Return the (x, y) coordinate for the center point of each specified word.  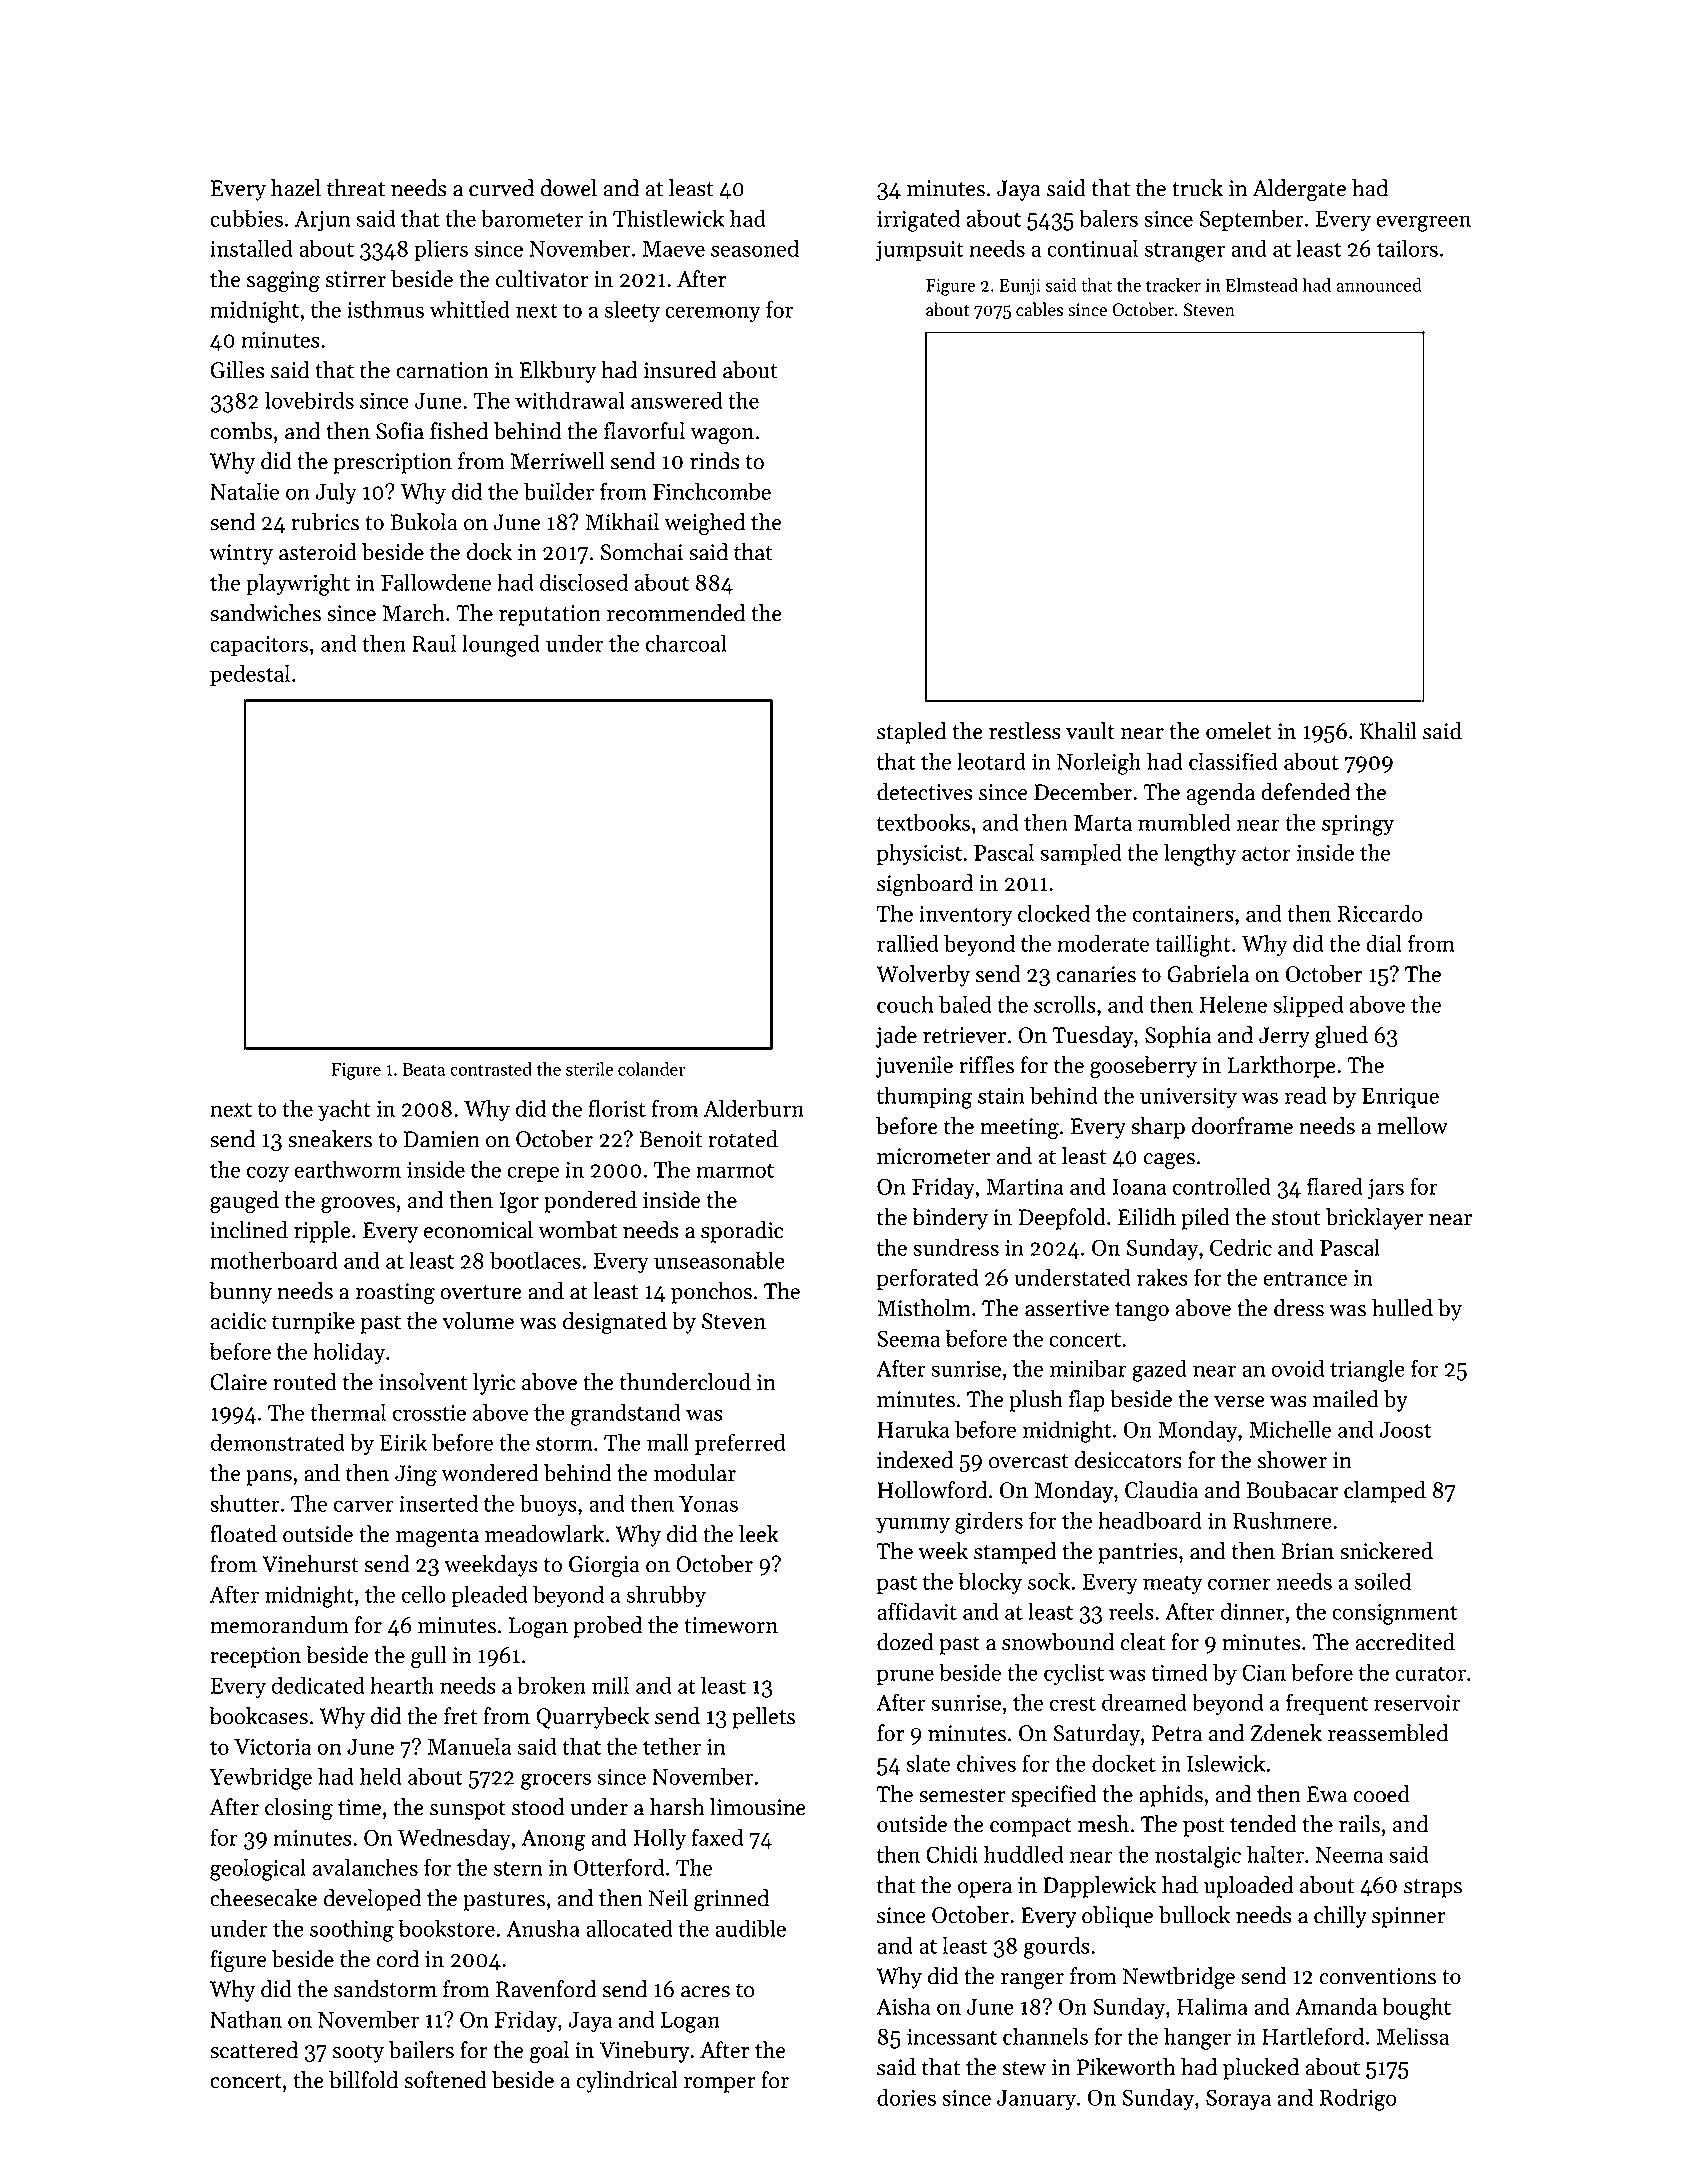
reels (1131, 1611)
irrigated (918, 220)
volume (478, 1321)
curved (501, 188)
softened (445, 2080)
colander (651, 1069)
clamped (1385, 1492)
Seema (908, 1338)
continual (1092, 248)
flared (1335, 1186)
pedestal (250, 675)
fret (460, 1716)
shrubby (666, 1596)
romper (720, 2085)
